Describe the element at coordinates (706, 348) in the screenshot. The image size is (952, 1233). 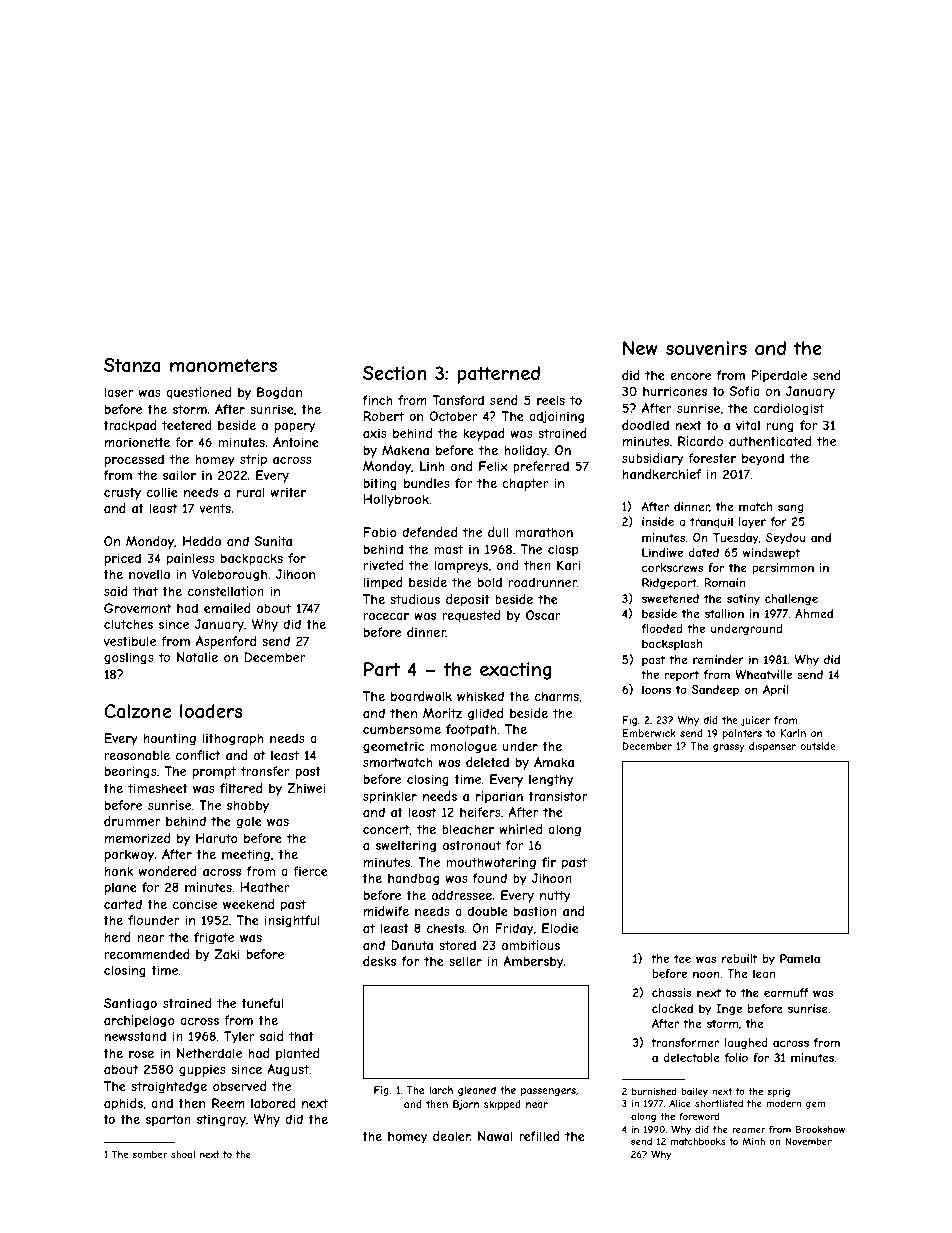
I see `souvenirs` at that location.
